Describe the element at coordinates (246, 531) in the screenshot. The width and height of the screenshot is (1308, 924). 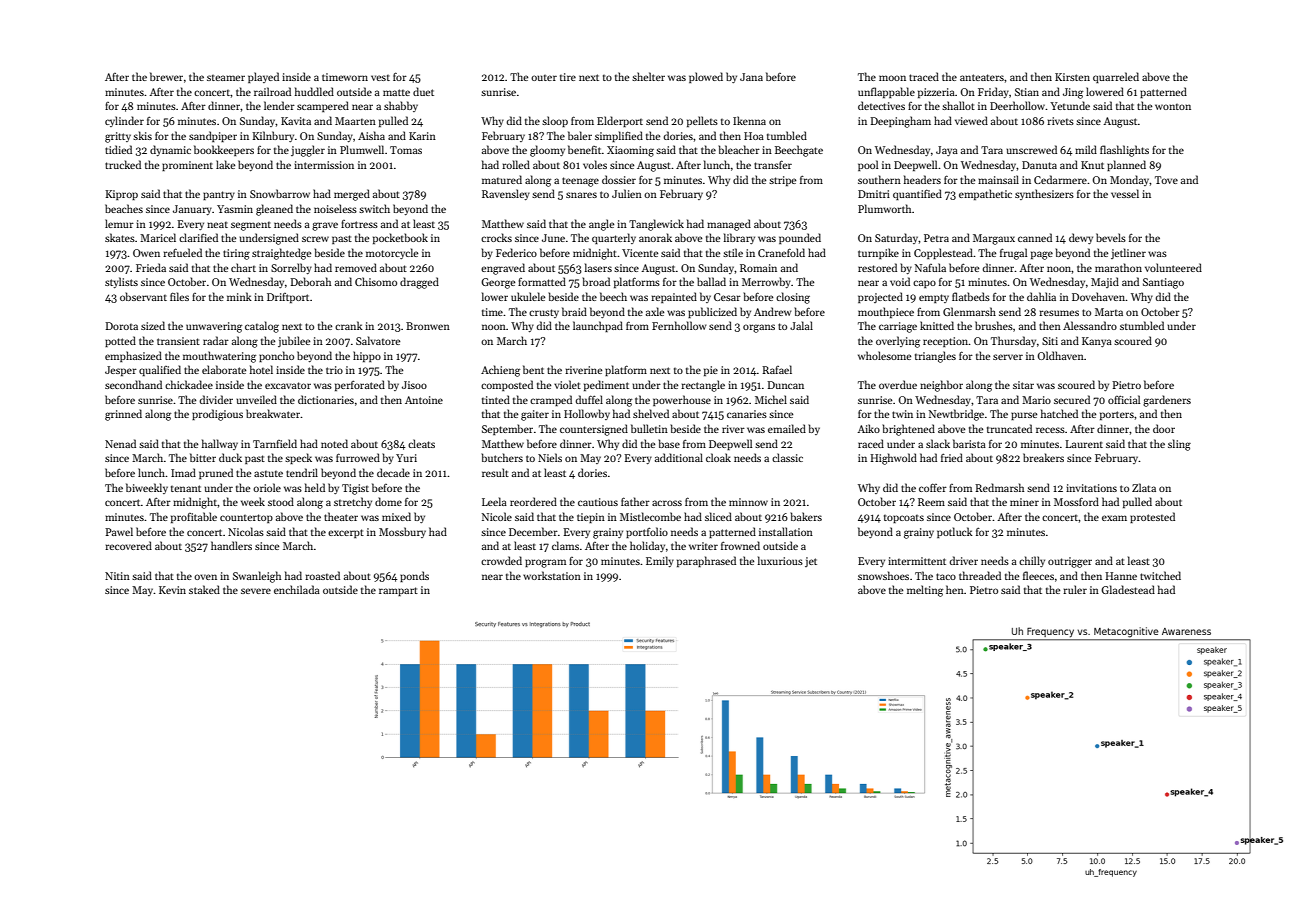
I see `Nicolas` at that location.
